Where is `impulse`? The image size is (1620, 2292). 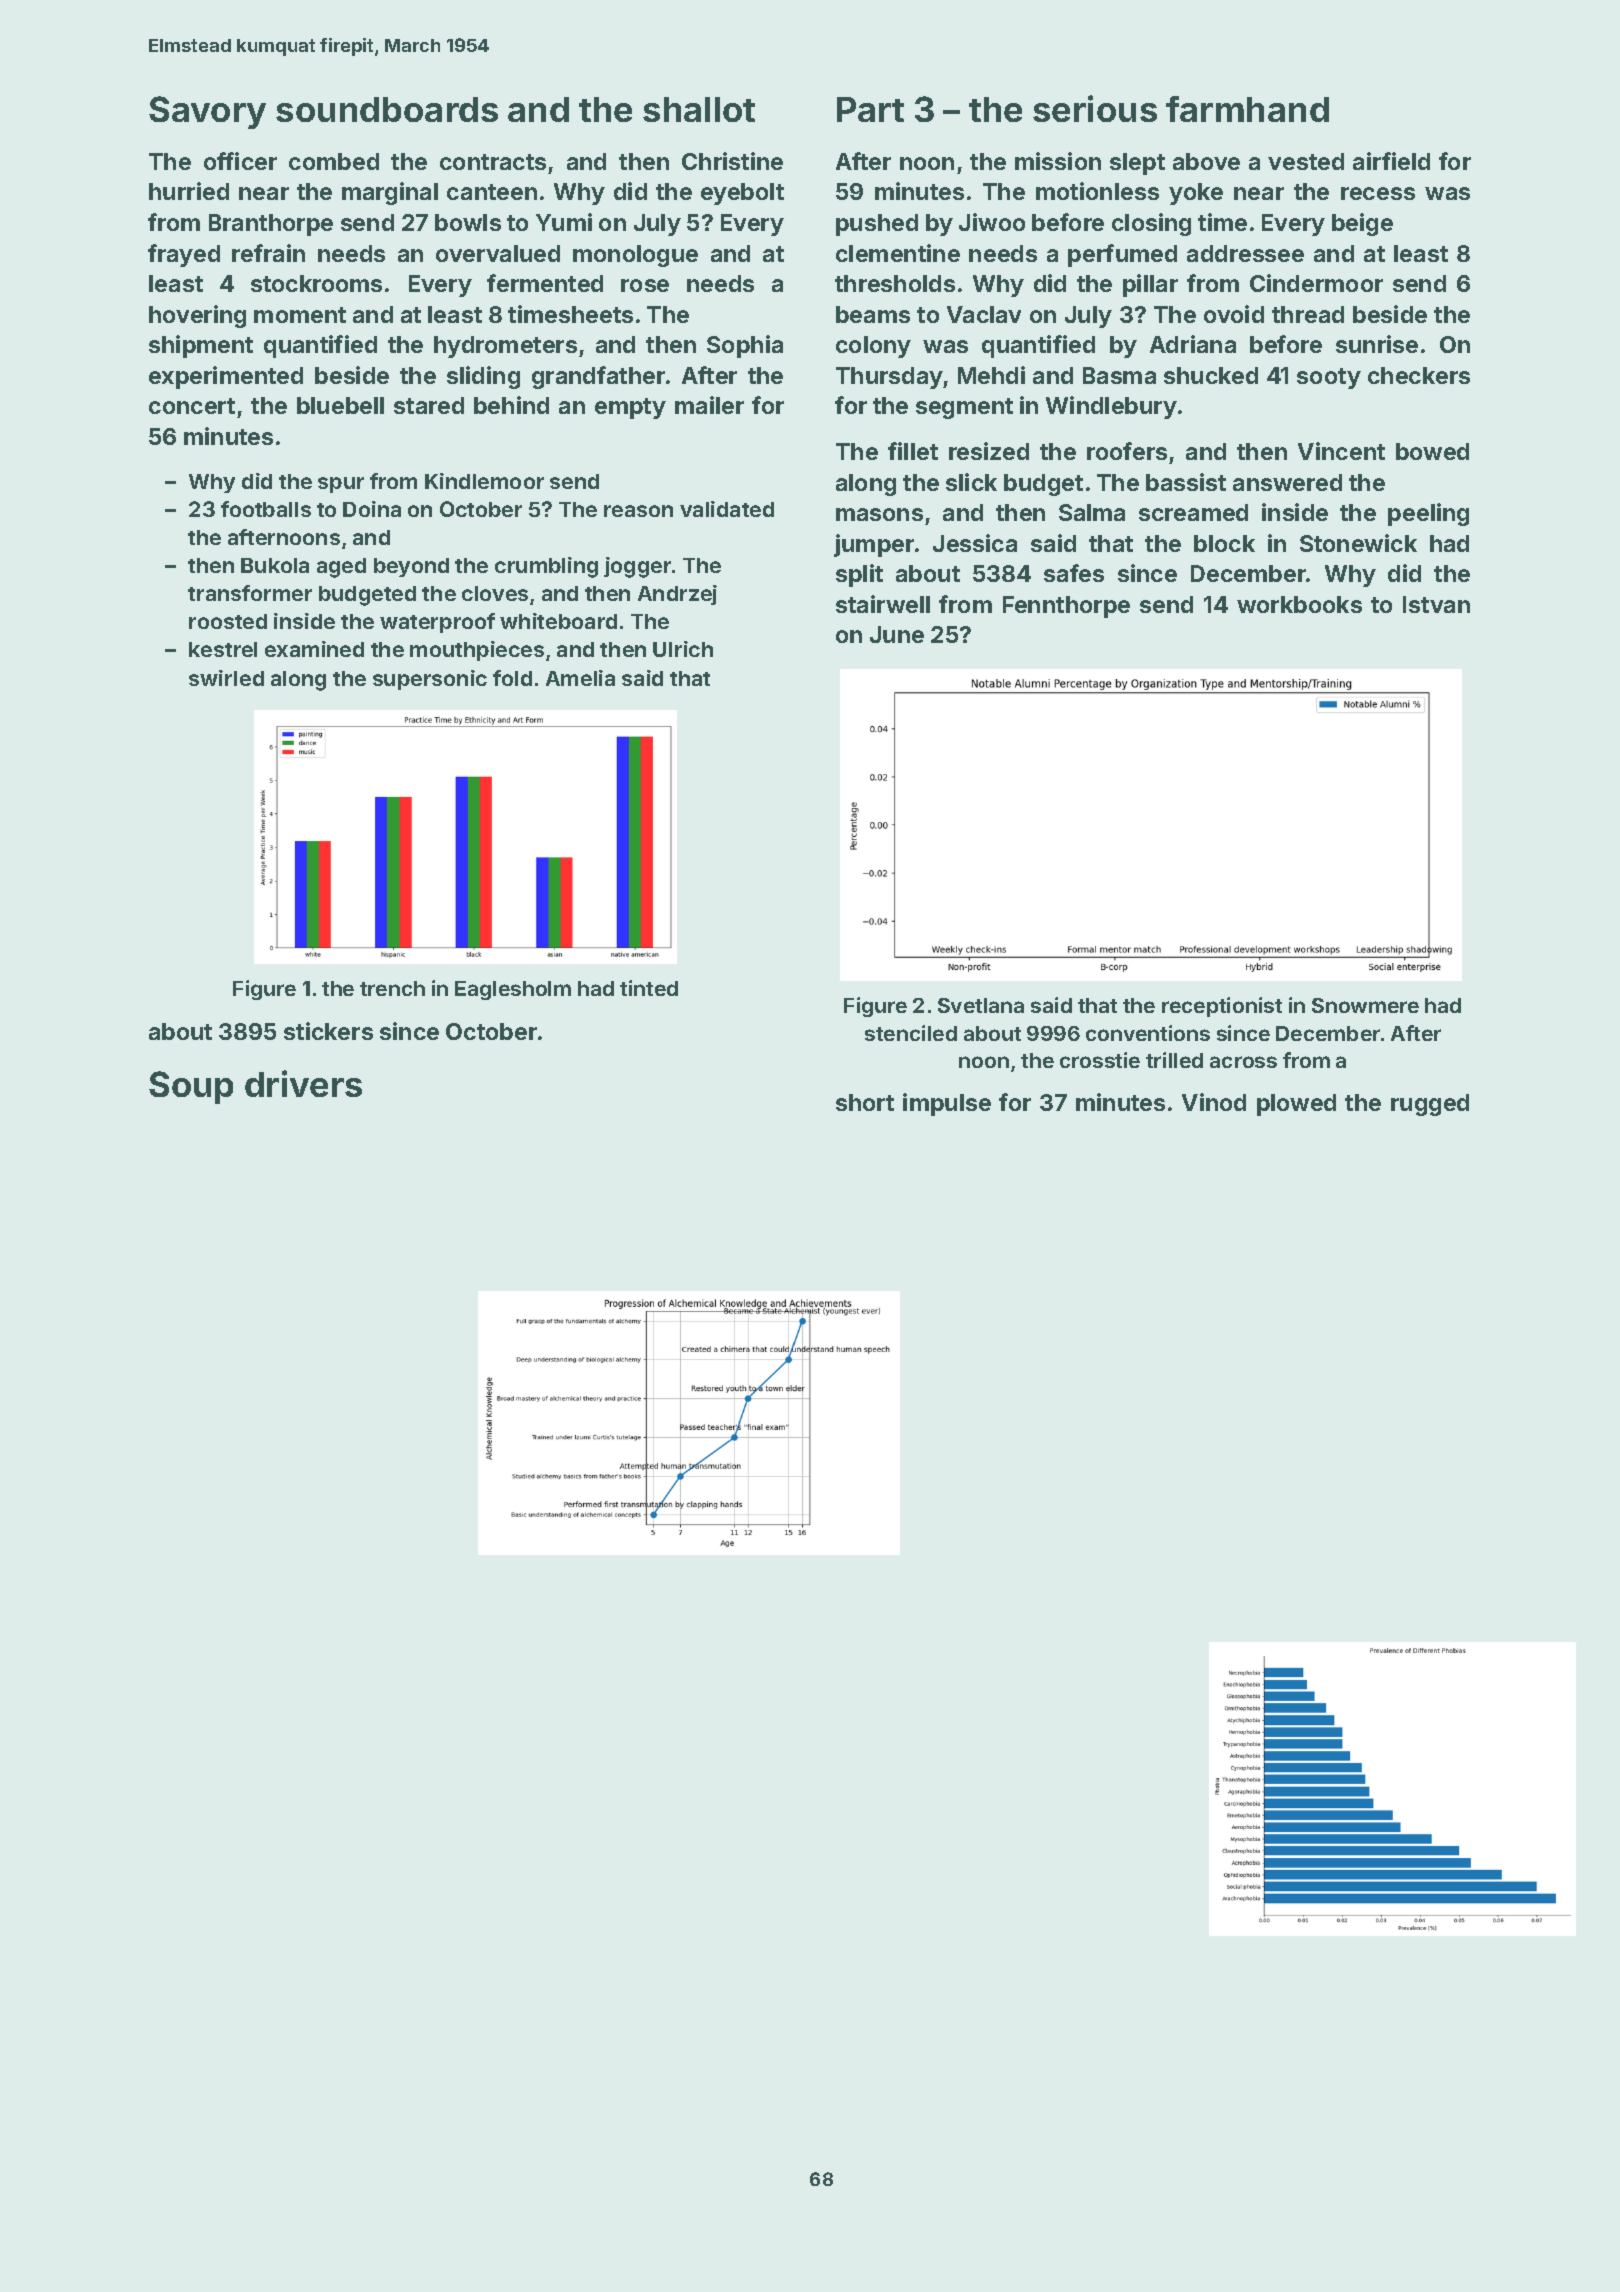
impulse is located at coordinates (947, 1104).
